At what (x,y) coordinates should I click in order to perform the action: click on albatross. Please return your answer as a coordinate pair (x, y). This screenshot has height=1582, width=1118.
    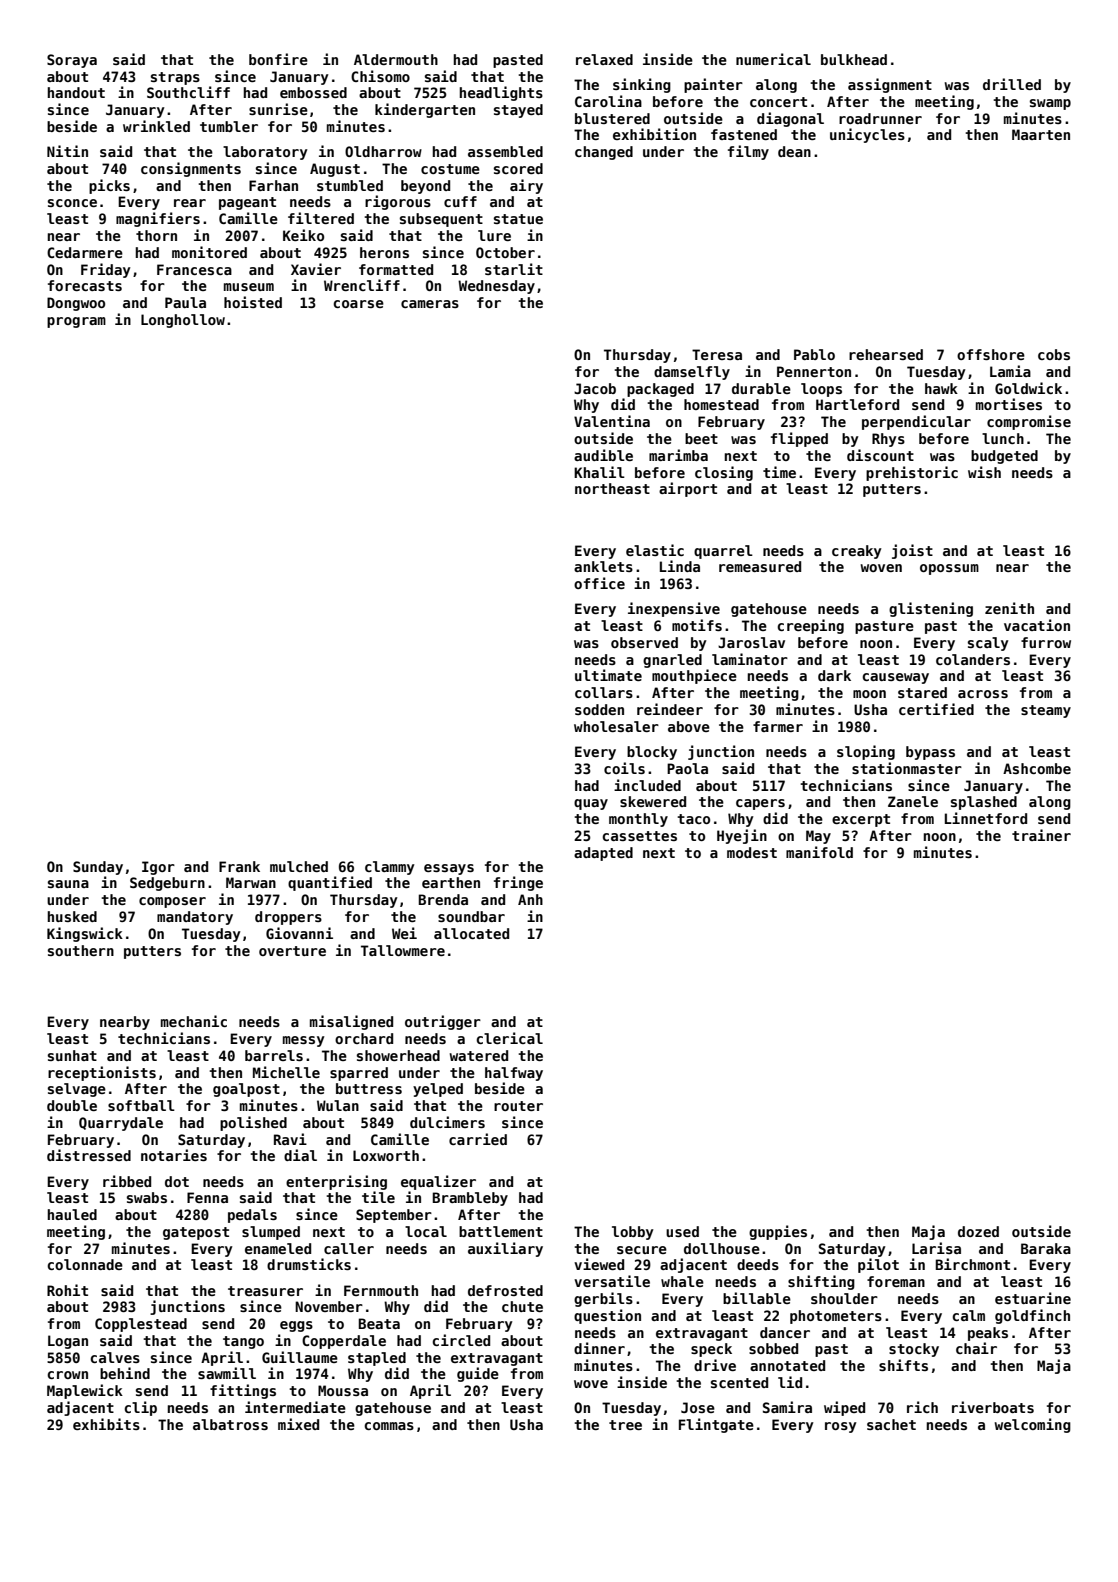
    Looking at the image, I should click on (230, 1424).
